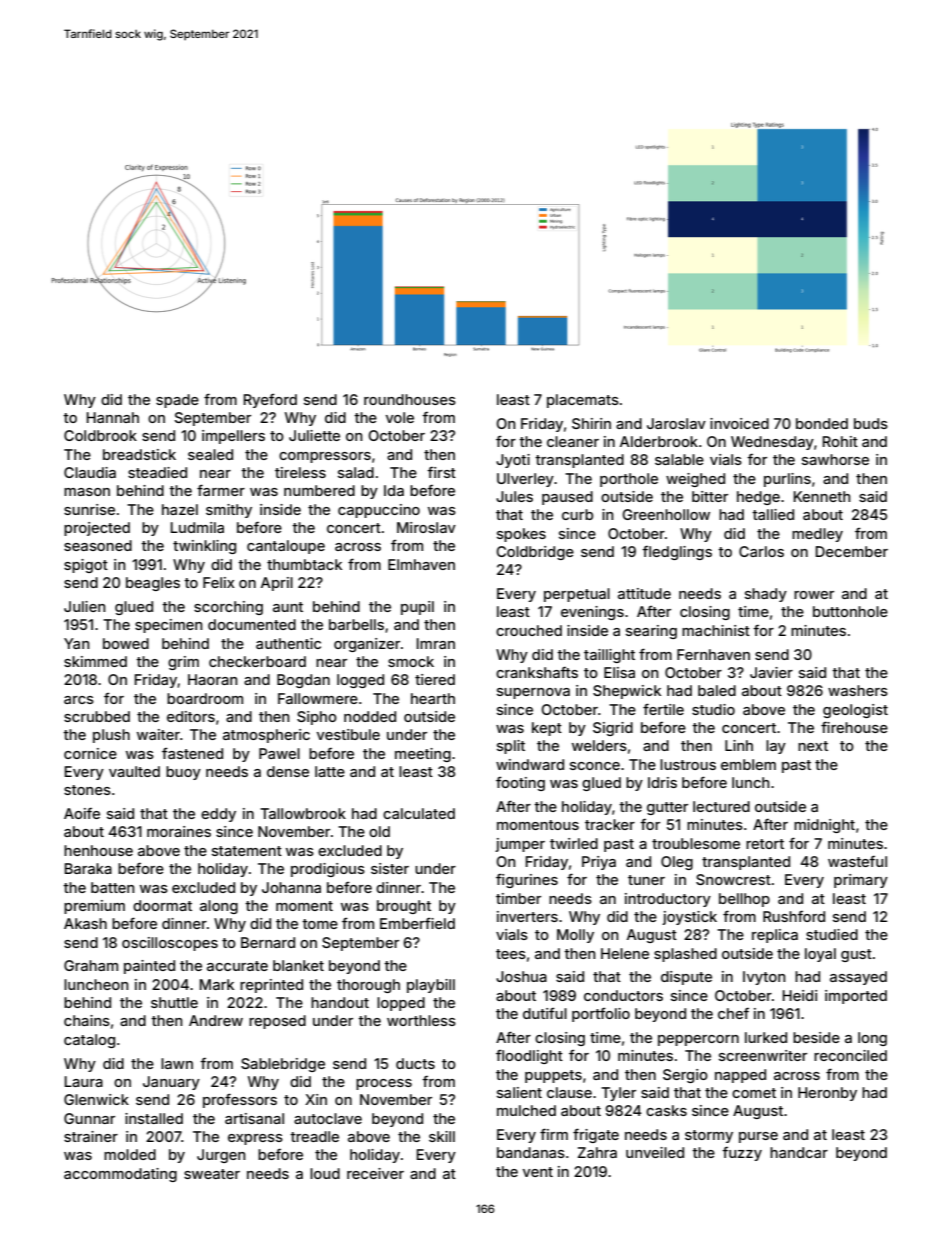  Describe the element at coordinates (97, 529) in the document. I see `projected` at that location.
